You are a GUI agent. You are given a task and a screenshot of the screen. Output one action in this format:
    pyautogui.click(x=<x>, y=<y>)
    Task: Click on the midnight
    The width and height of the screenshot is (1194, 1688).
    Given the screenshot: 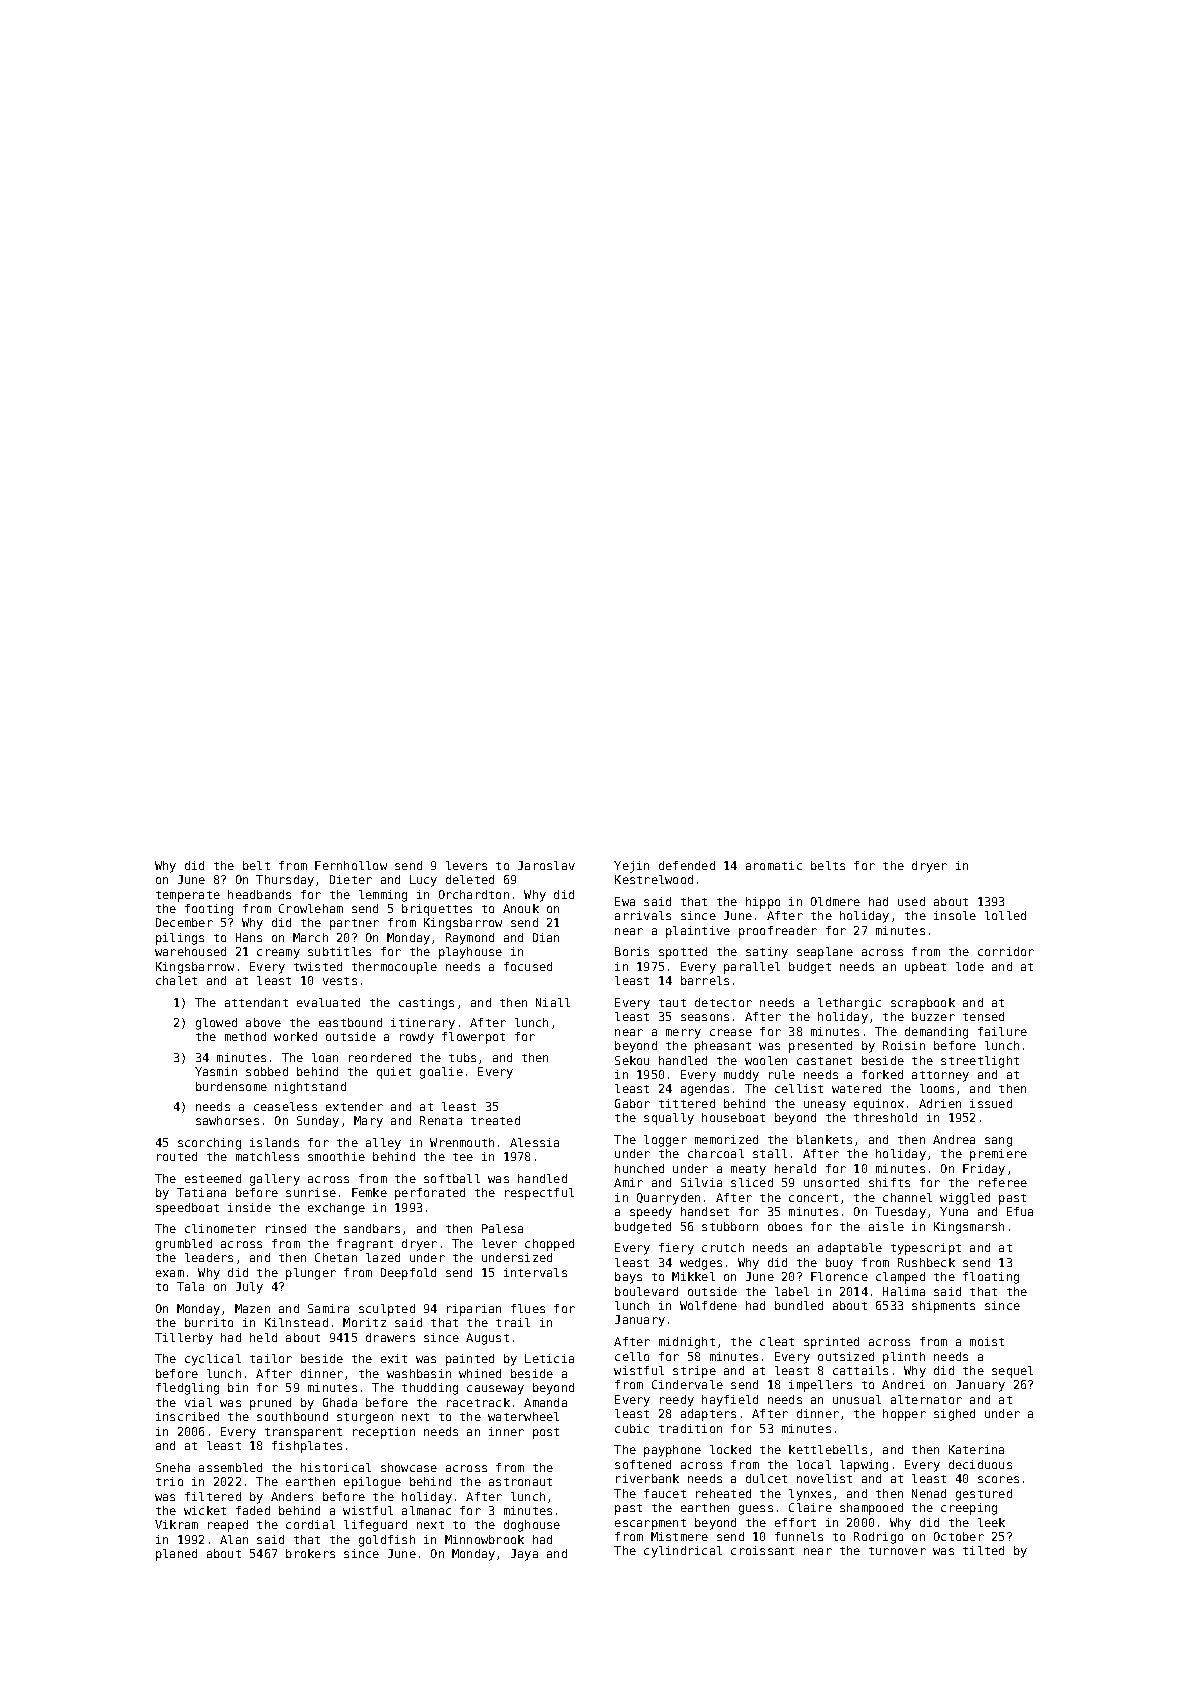 What is the action you would take?
    pyautogui.click(x=687, y=1343)
